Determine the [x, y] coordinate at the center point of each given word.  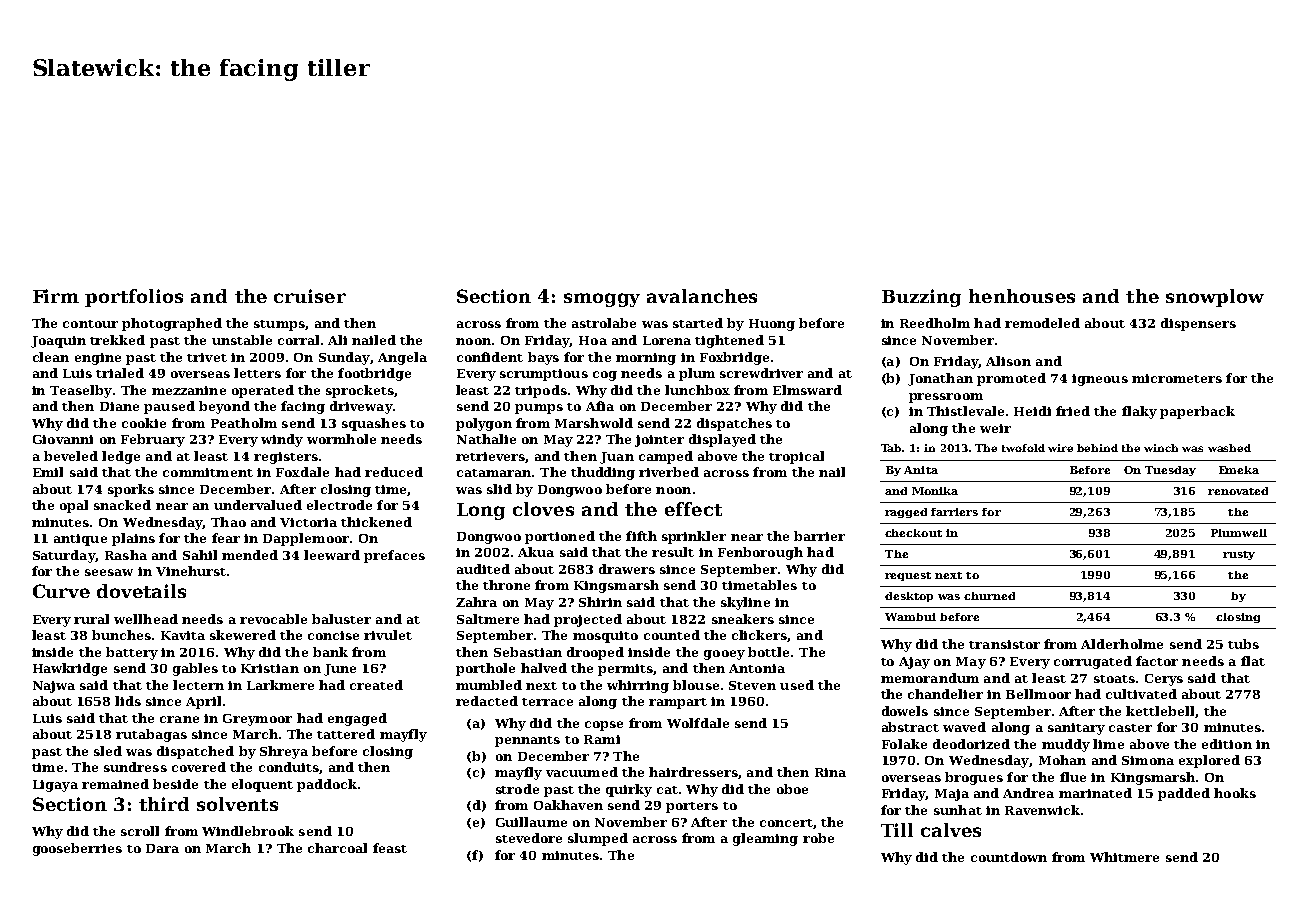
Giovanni [63, 439]
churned [989, 596]
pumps [539, 409]
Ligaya [55, 786]
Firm [56, 296]
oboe [792, 789]
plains [133, 539]
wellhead [146, 619]
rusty [1239, 555]
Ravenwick [1042, 810]
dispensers [1198, 324]
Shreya [284, 752]
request [908, 576]
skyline [745, 603]
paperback [1197, 412]
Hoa [593, 340]
